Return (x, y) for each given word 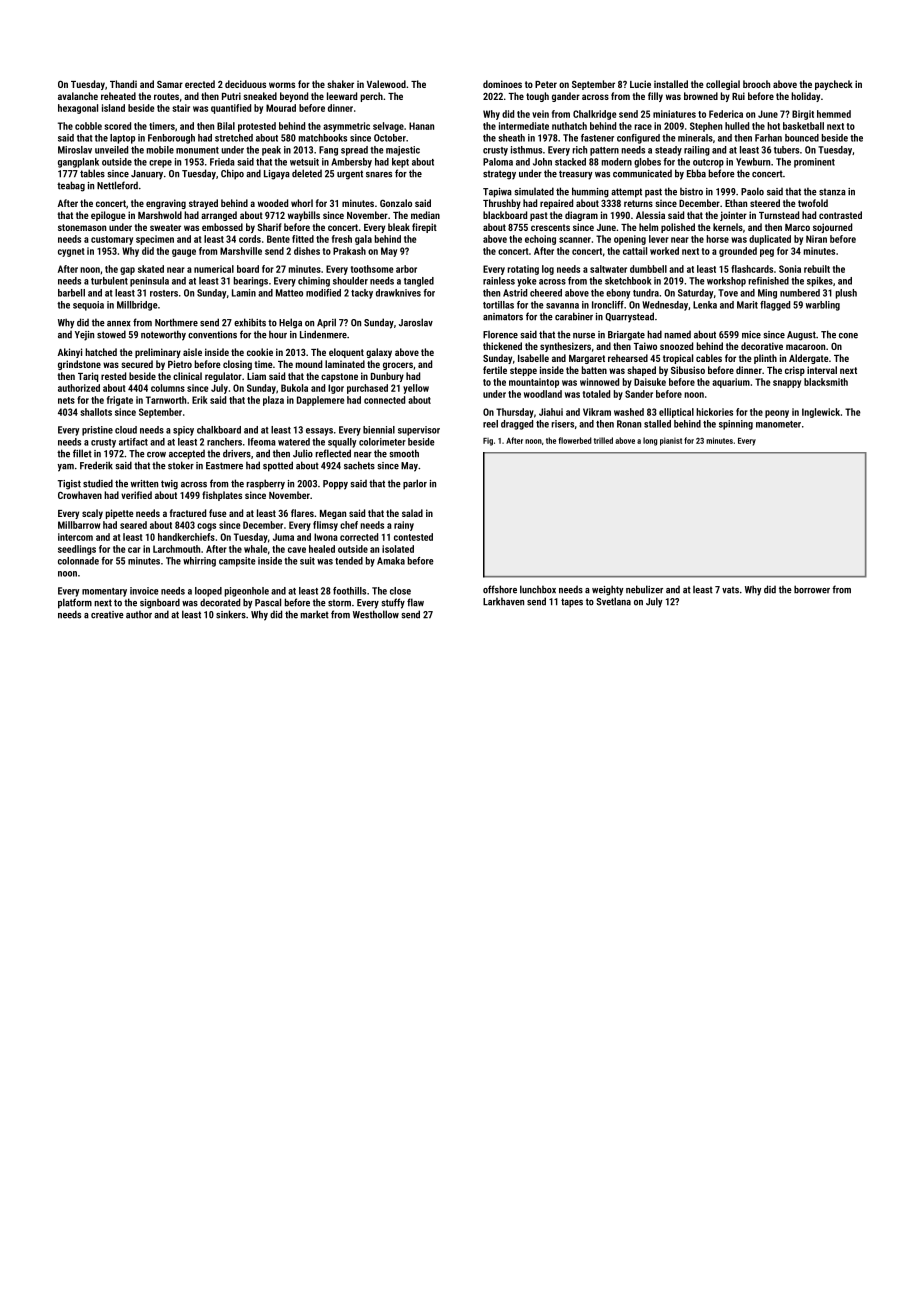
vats (730, 590)
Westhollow (376, 614)
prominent (814, 163)
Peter (546, 84)
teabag (71, 186)
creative (107, 615)
